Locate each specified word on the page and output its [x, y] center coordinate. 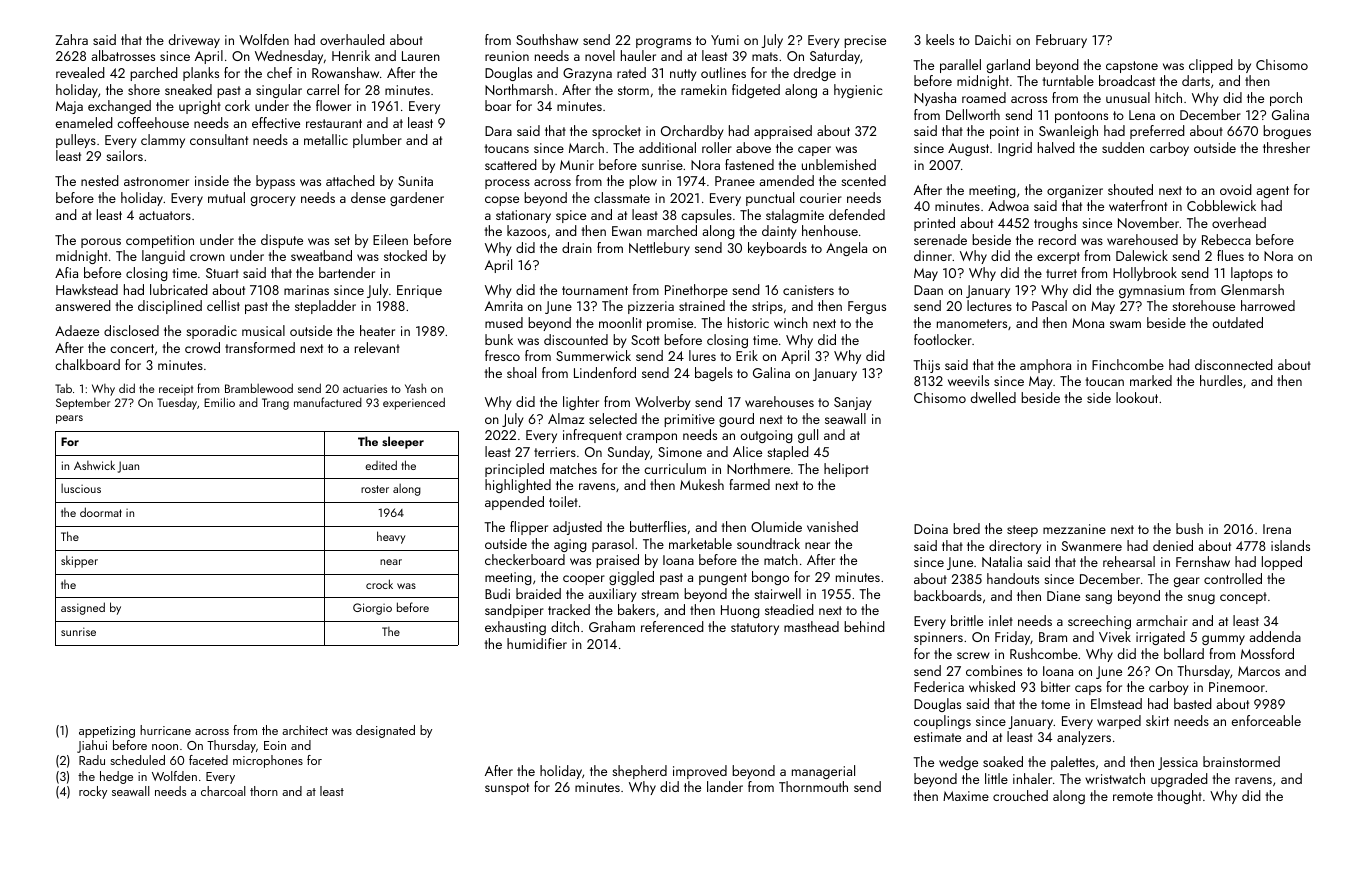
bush [1189, 528]
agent [1272, 192]
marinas [306, 290]
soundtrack [768, 543]
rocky [93, 792]
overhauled [352, 39]
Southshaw [547, 39]
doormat [101, 512]
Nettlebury [659, 249]
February [1061, 41]
